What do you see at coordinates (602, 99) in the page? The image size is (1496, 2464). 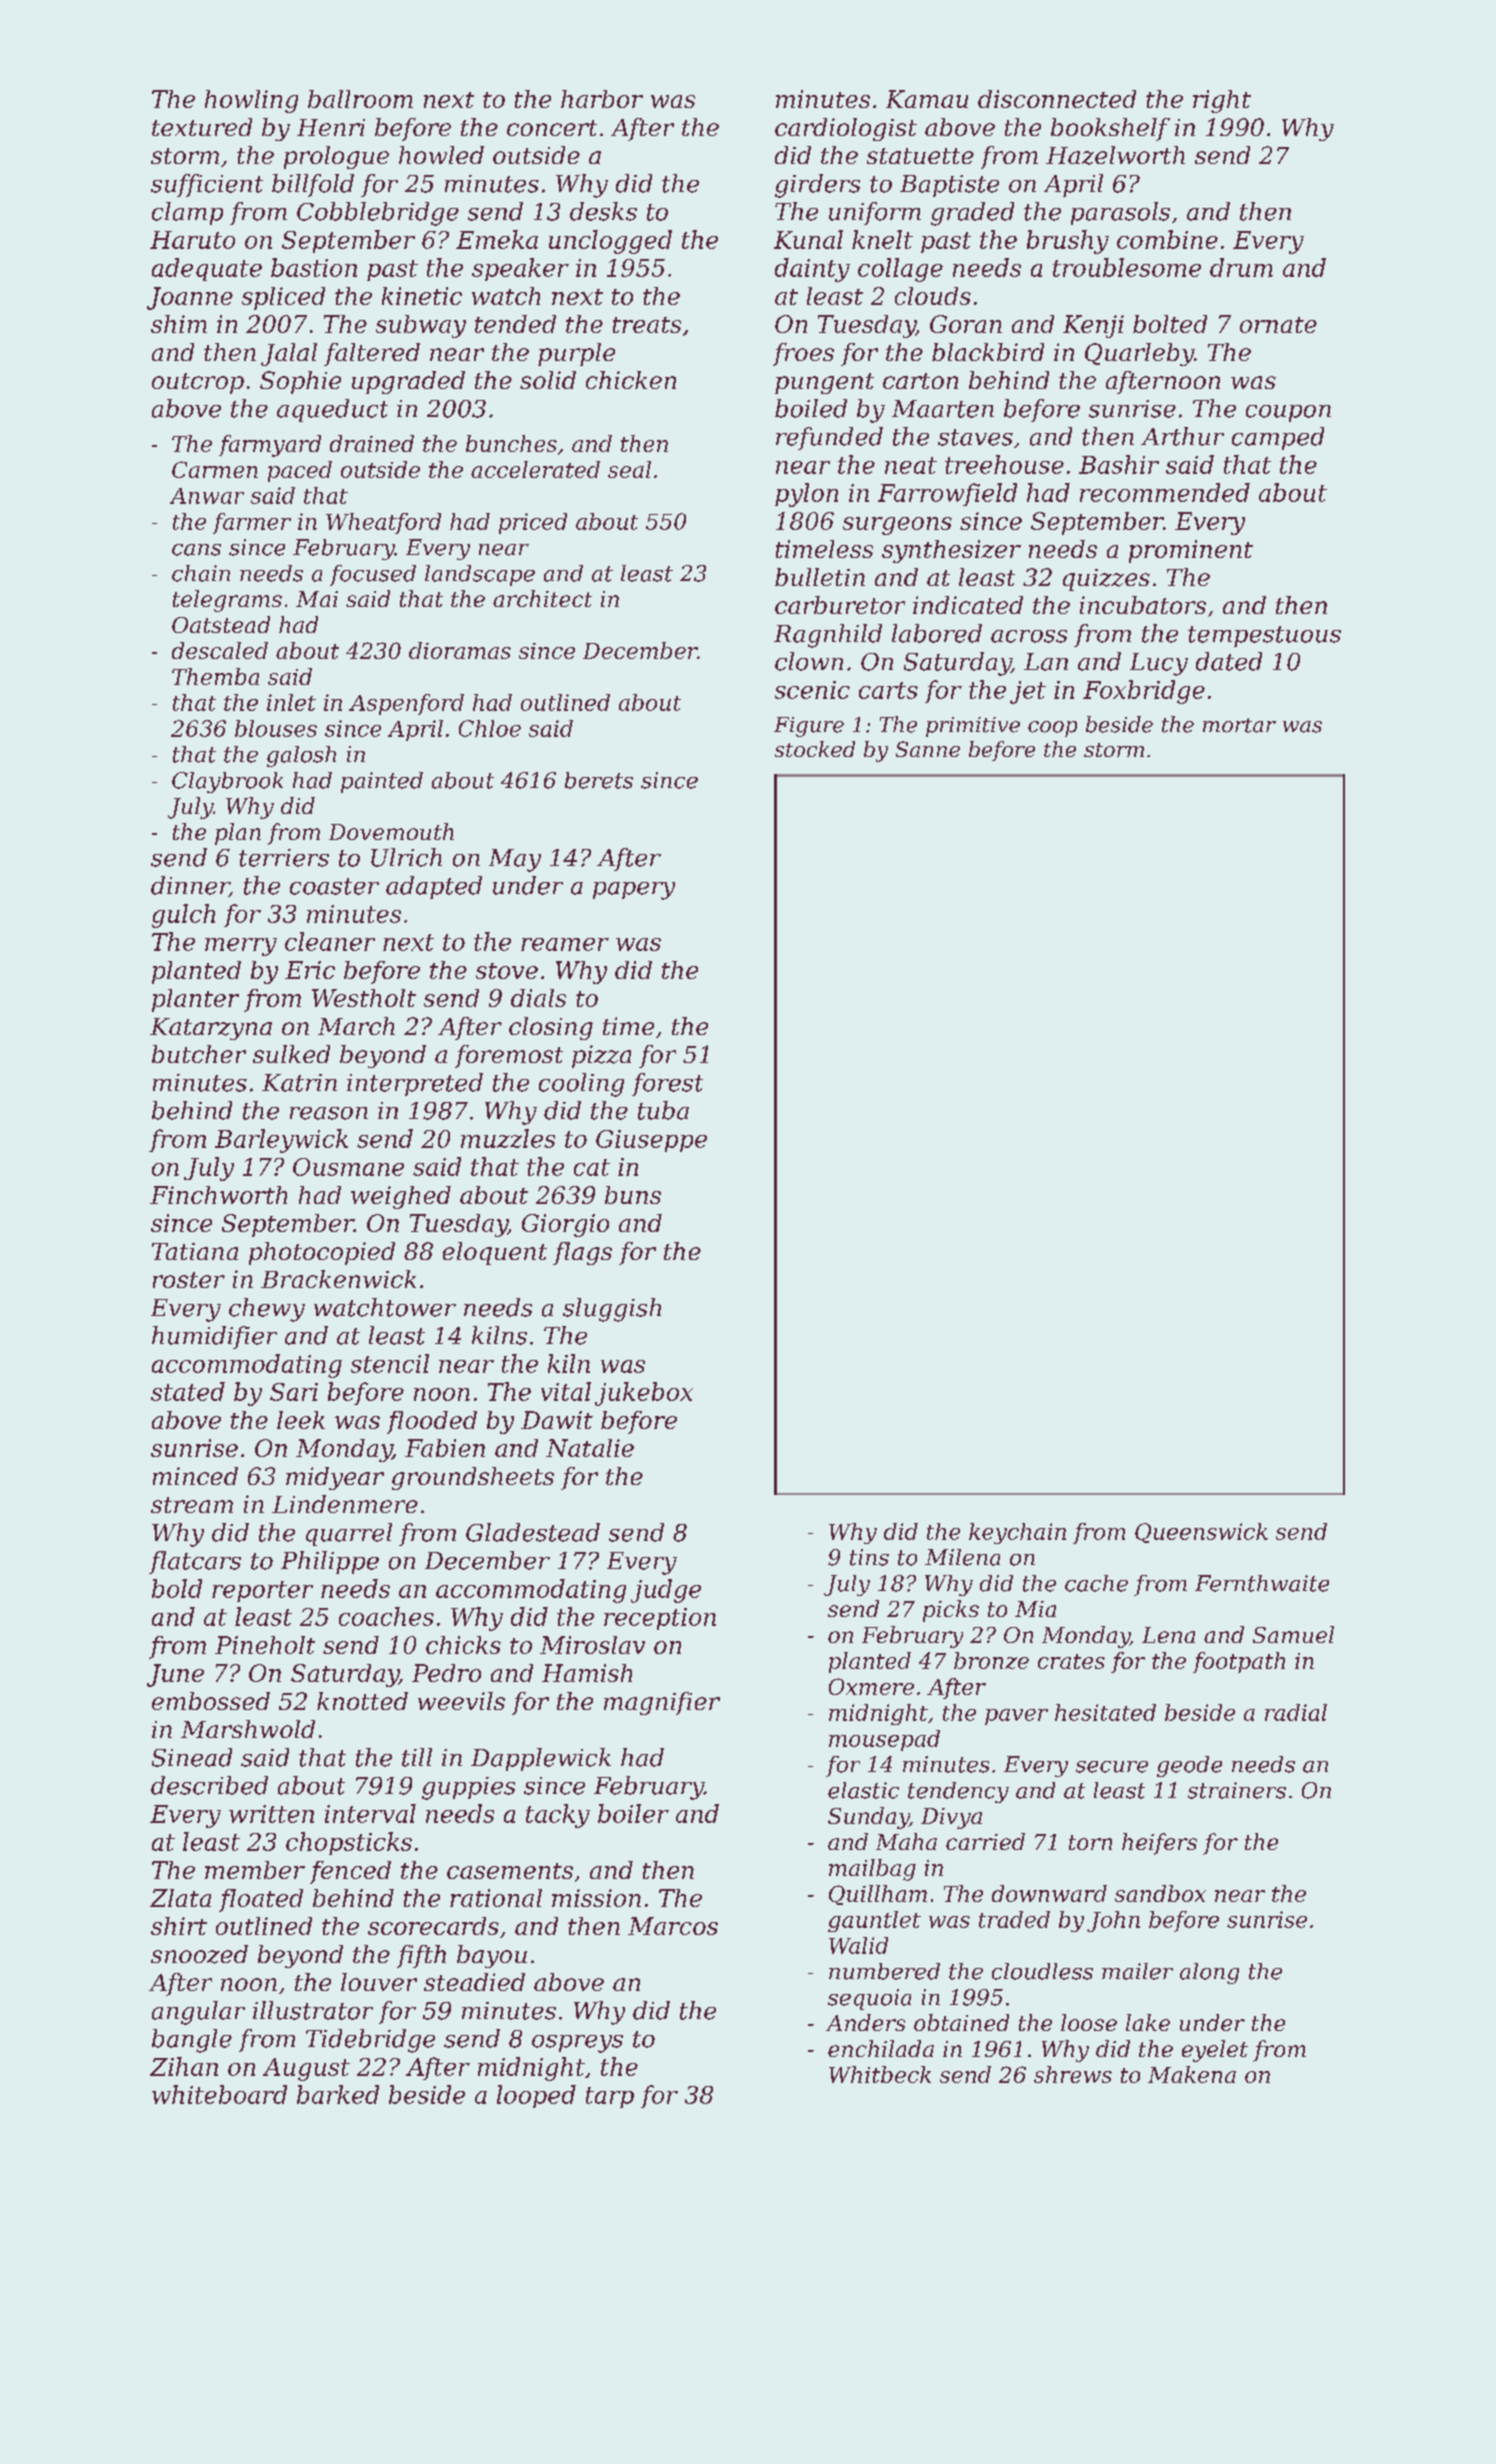 I see `harbor` at bounding box center [602, 99].
